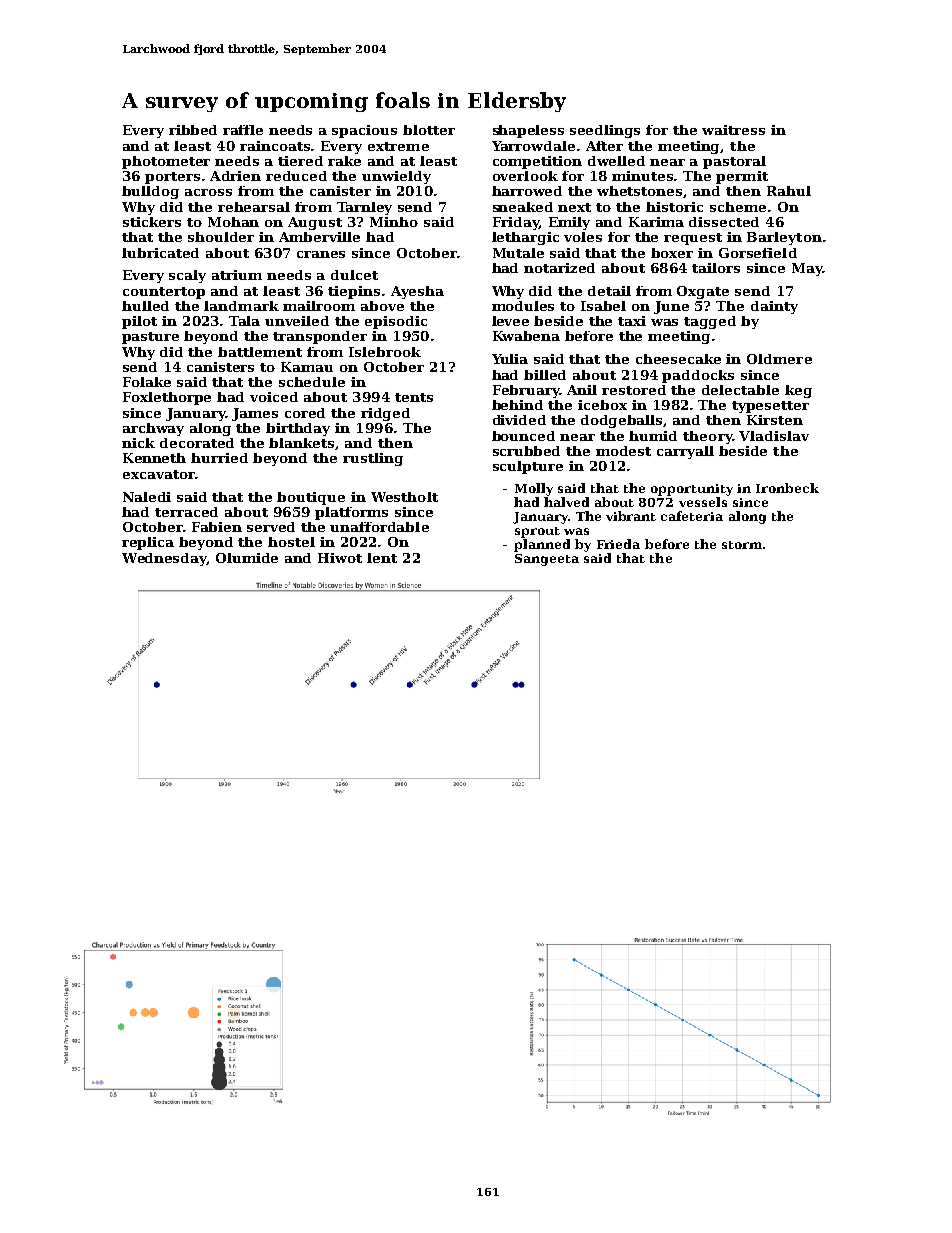  What do you see at coordinates (653, 436) in the image?
I see `humid` at bounding box center [653, 436].
